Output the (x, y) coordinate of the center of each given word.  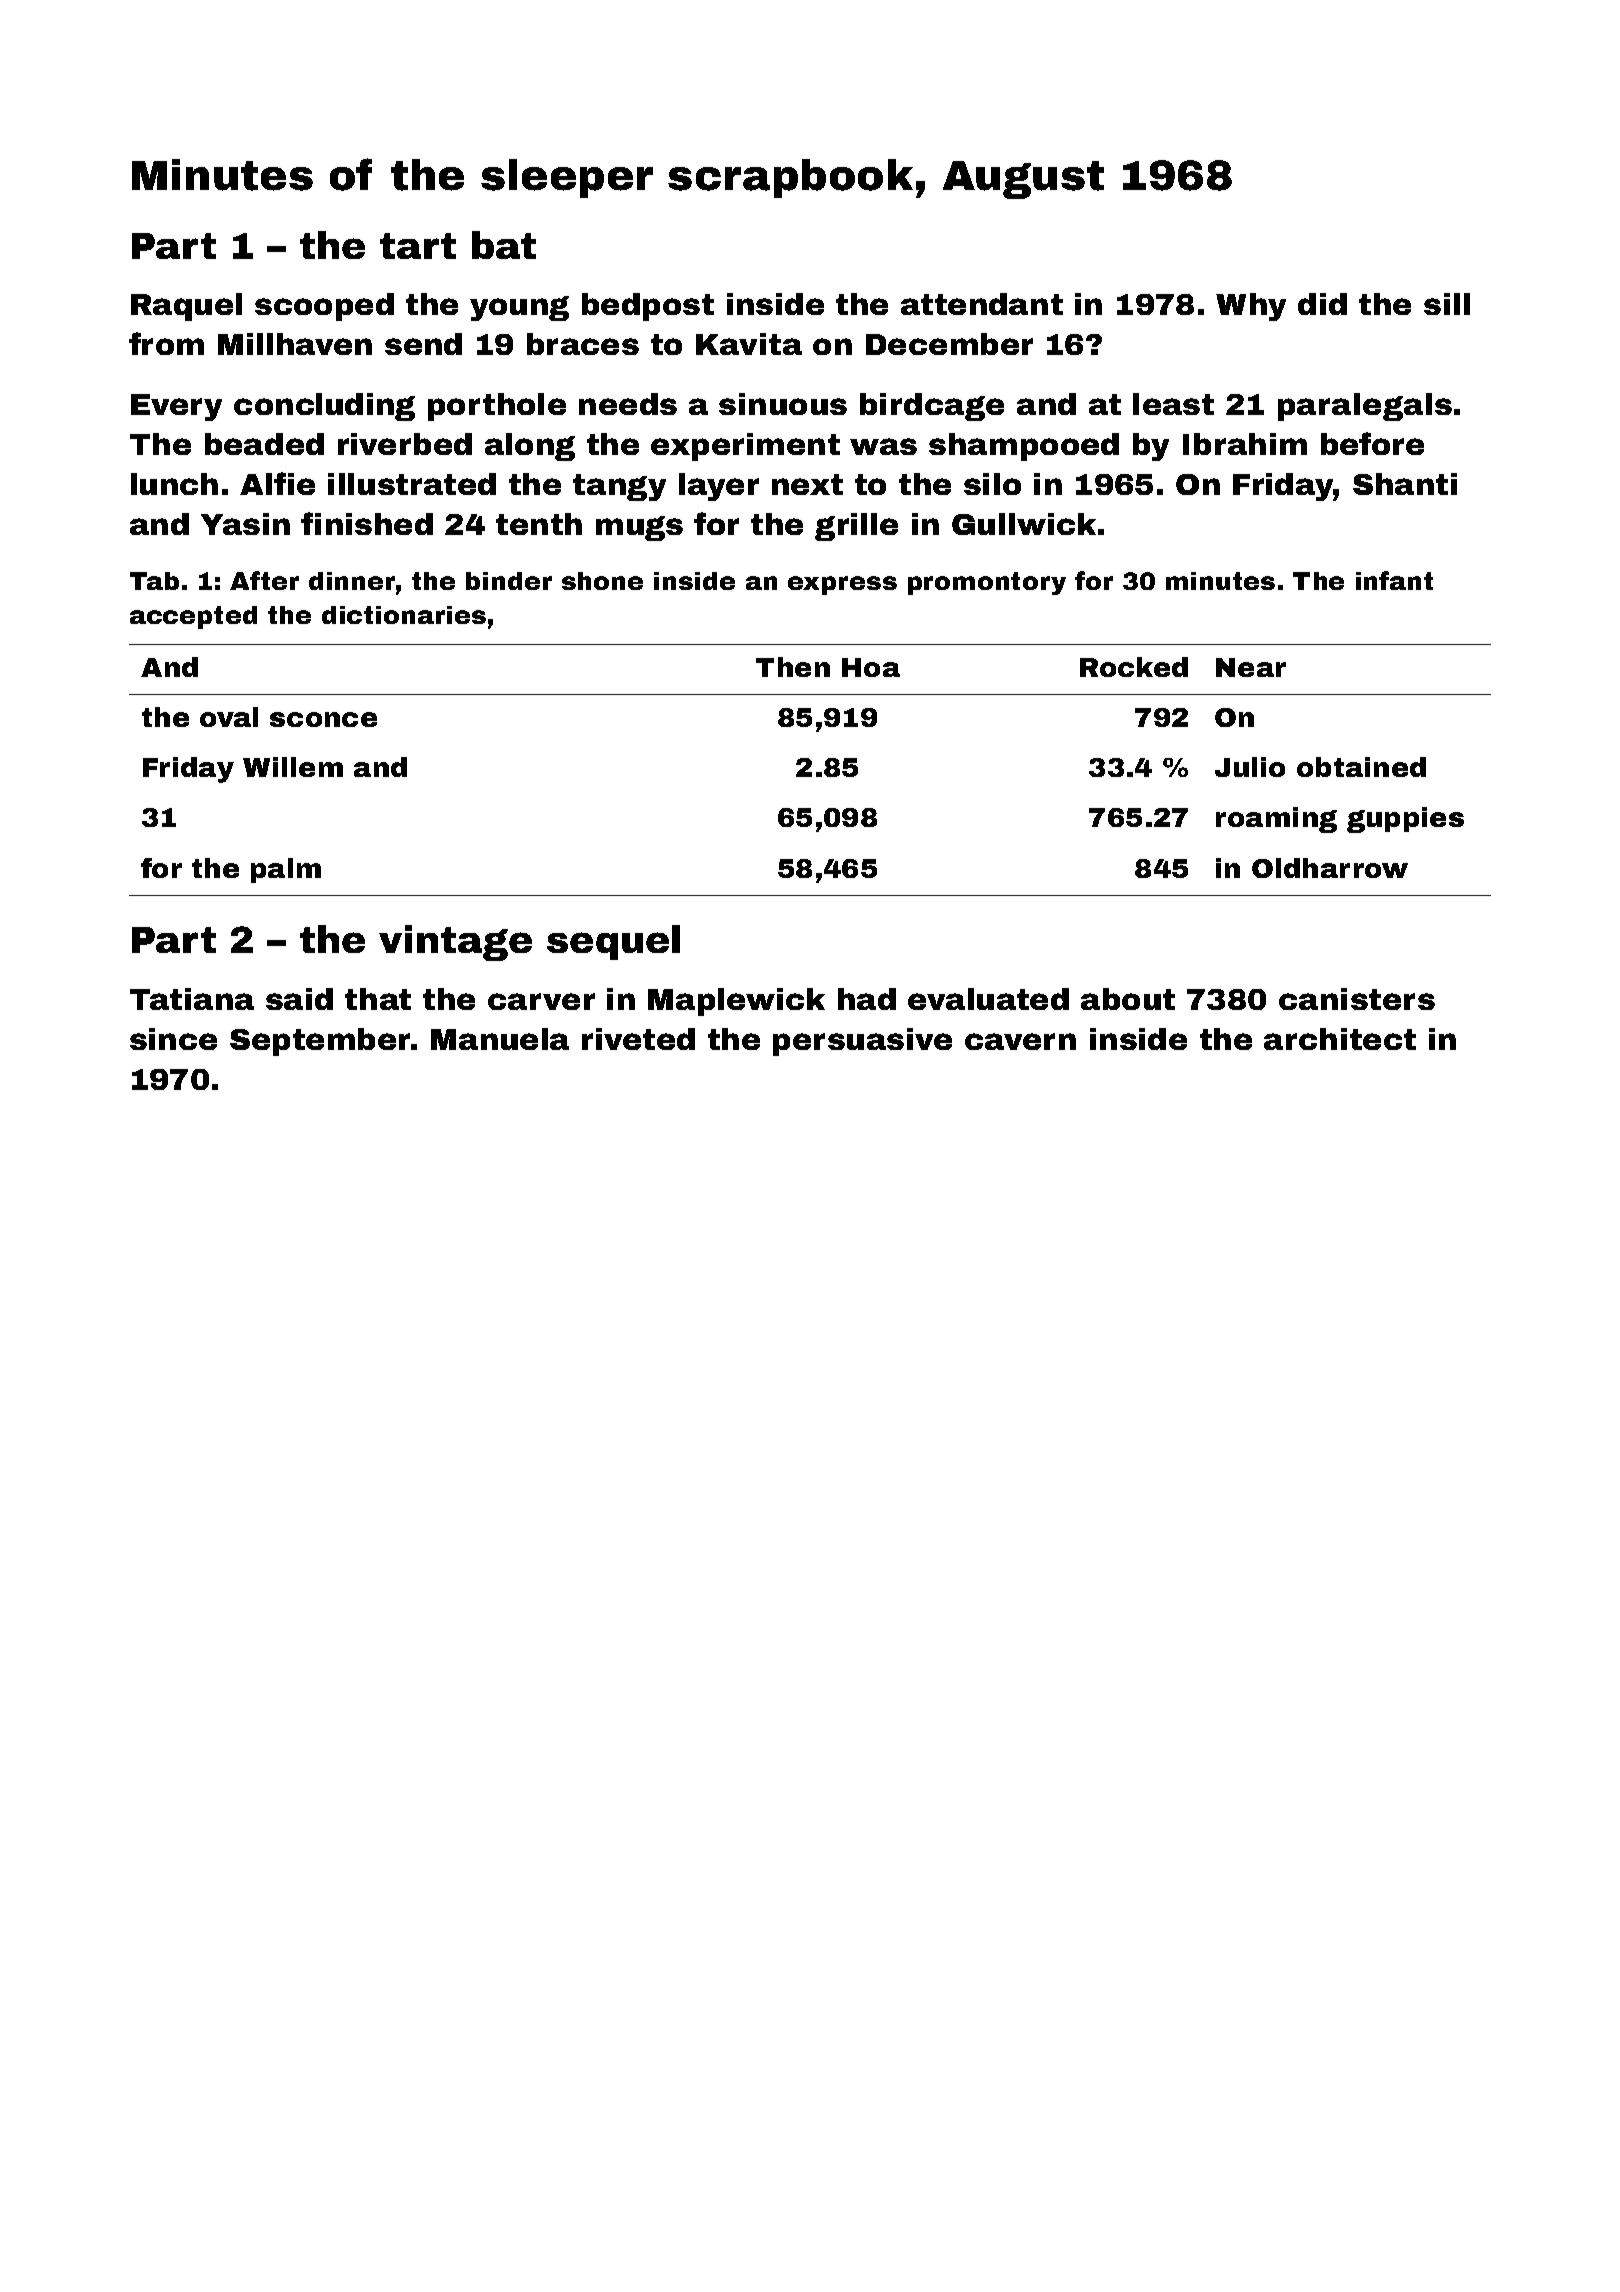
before (1372, 443)
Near (1251, 667)
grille (856, 527)
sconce (323, 719)
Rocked (1134, 667)
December (949, 344)
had (867, 999)
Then (793, 667)
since (173, 1039)
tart (418, 246)
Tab (154, 581)
